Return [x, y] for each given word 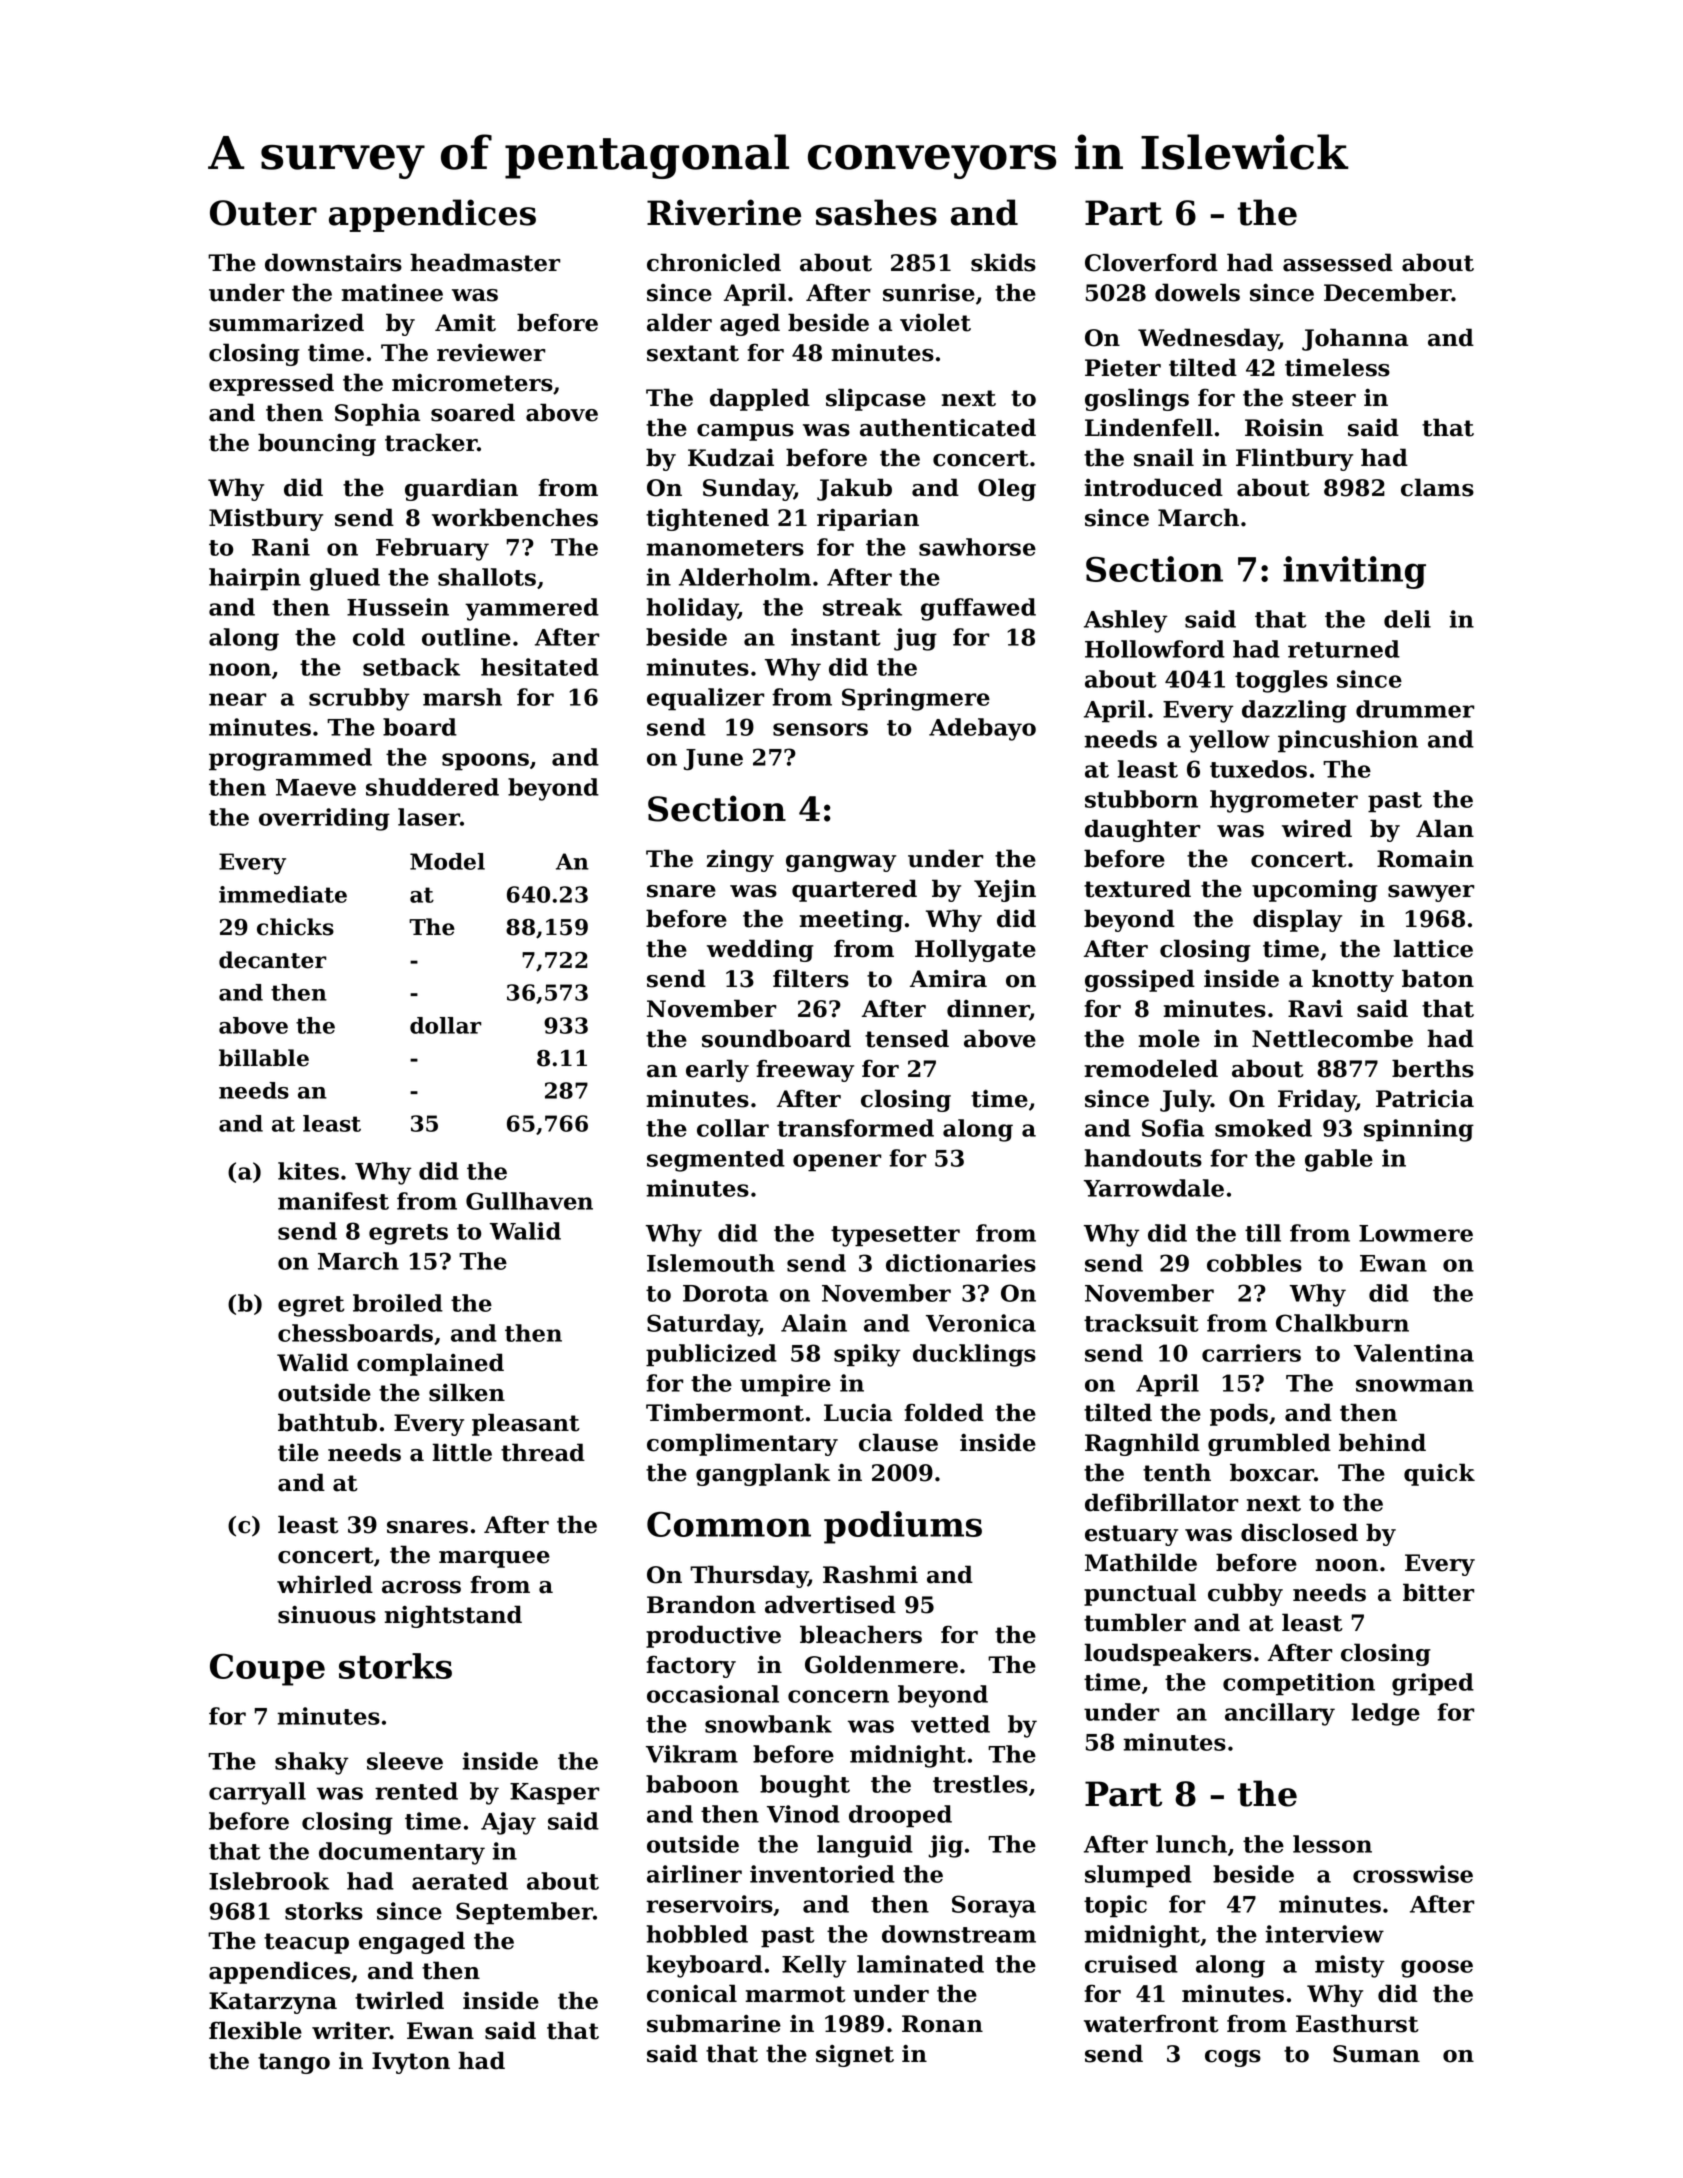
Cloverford [1151, 262]
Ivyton [411, 2063]
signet [855, 2056]
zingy [740, 861]
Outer [263, 213]
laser [429, 817]
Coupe [267, 1669]
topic [1115, 1906]
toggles [1281, 681]
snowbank [768, 1724]
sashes [876, 212]
